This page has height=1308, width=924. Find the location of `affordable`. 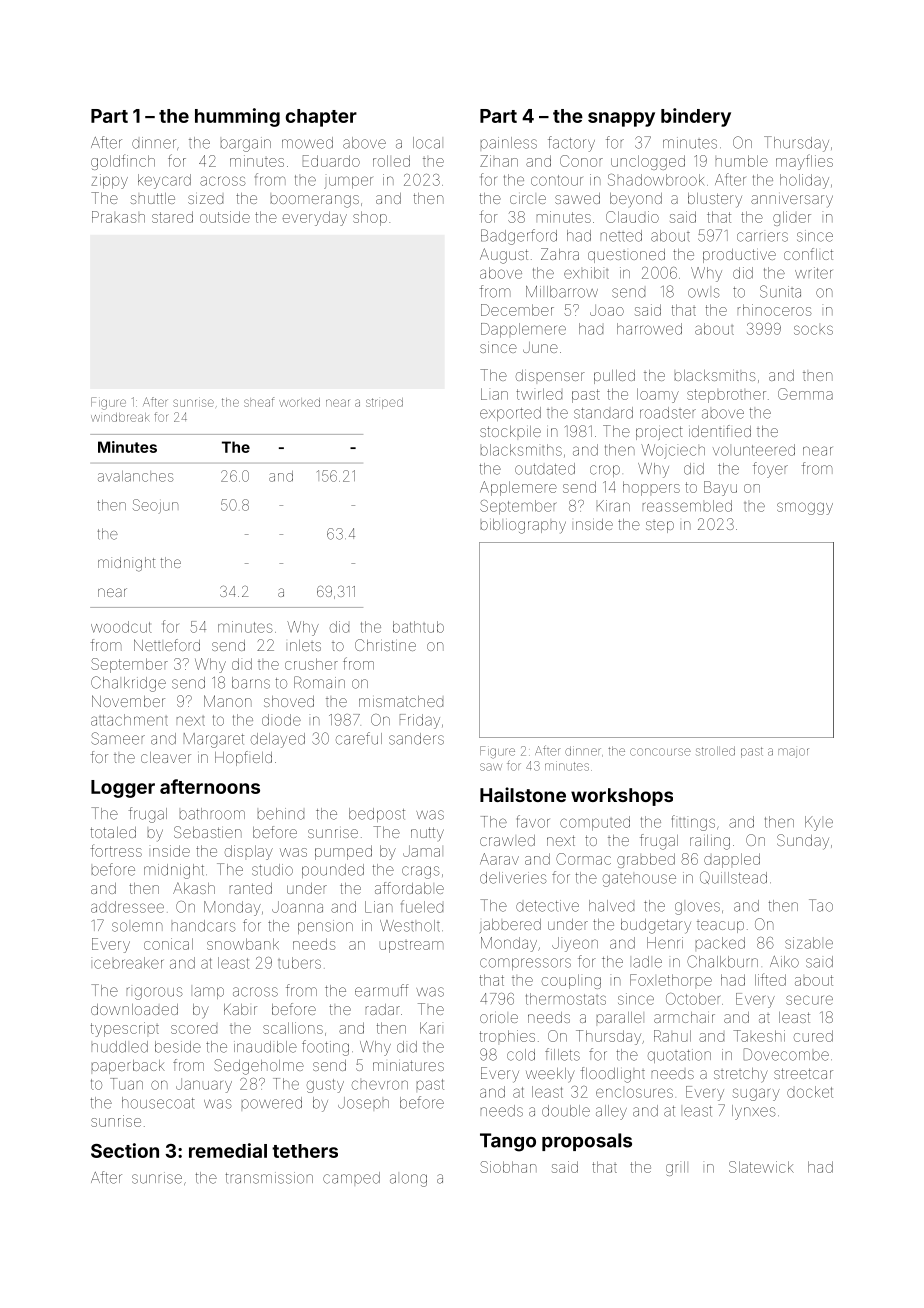

affordable is located at coordinates (409, 888).
